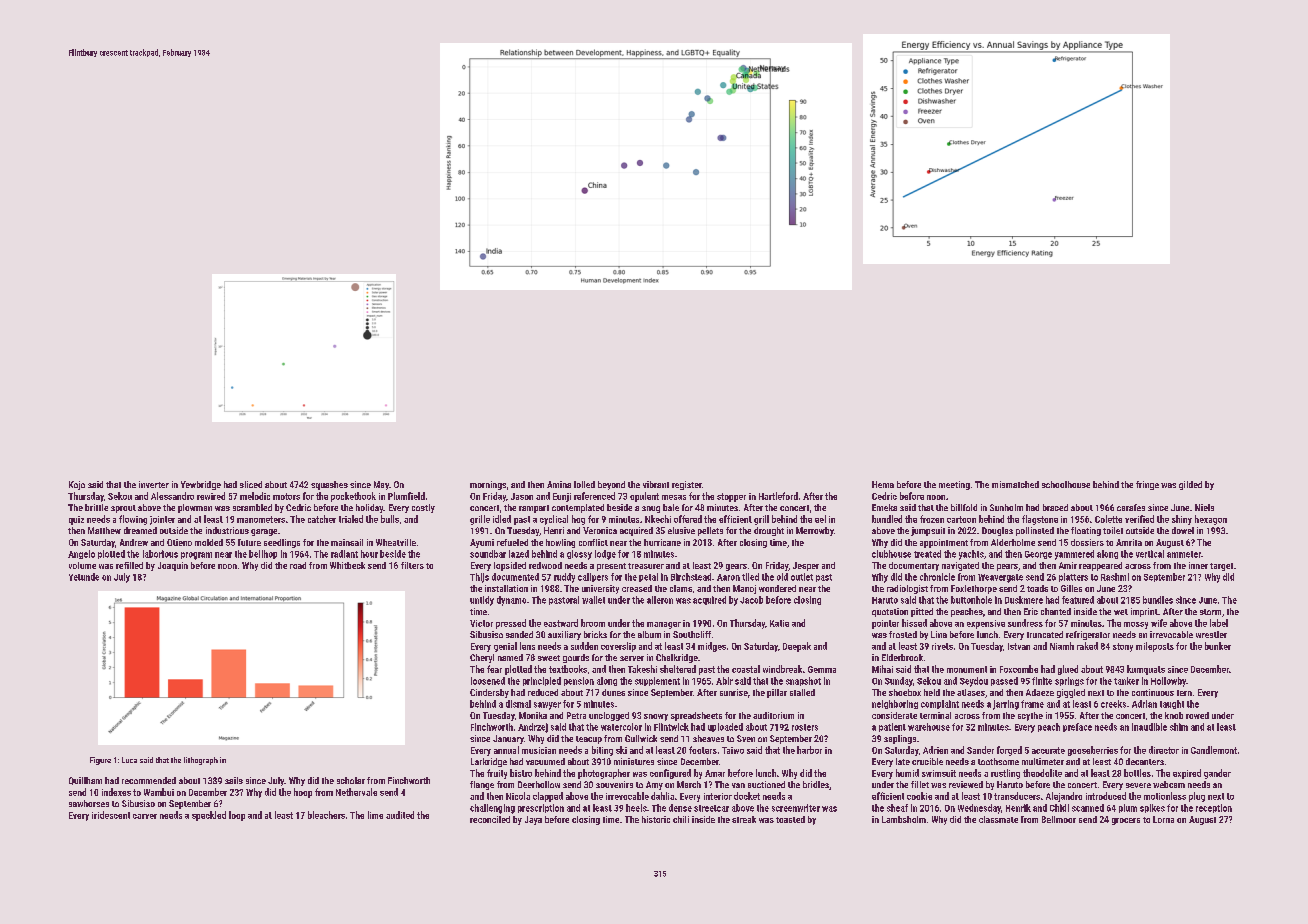 Image resolution: width=1308 pixels, height=924 pixels. What do you see at coordinates (133, 520) in the page?
I see `flowing` at bounding box center [133, 520].
